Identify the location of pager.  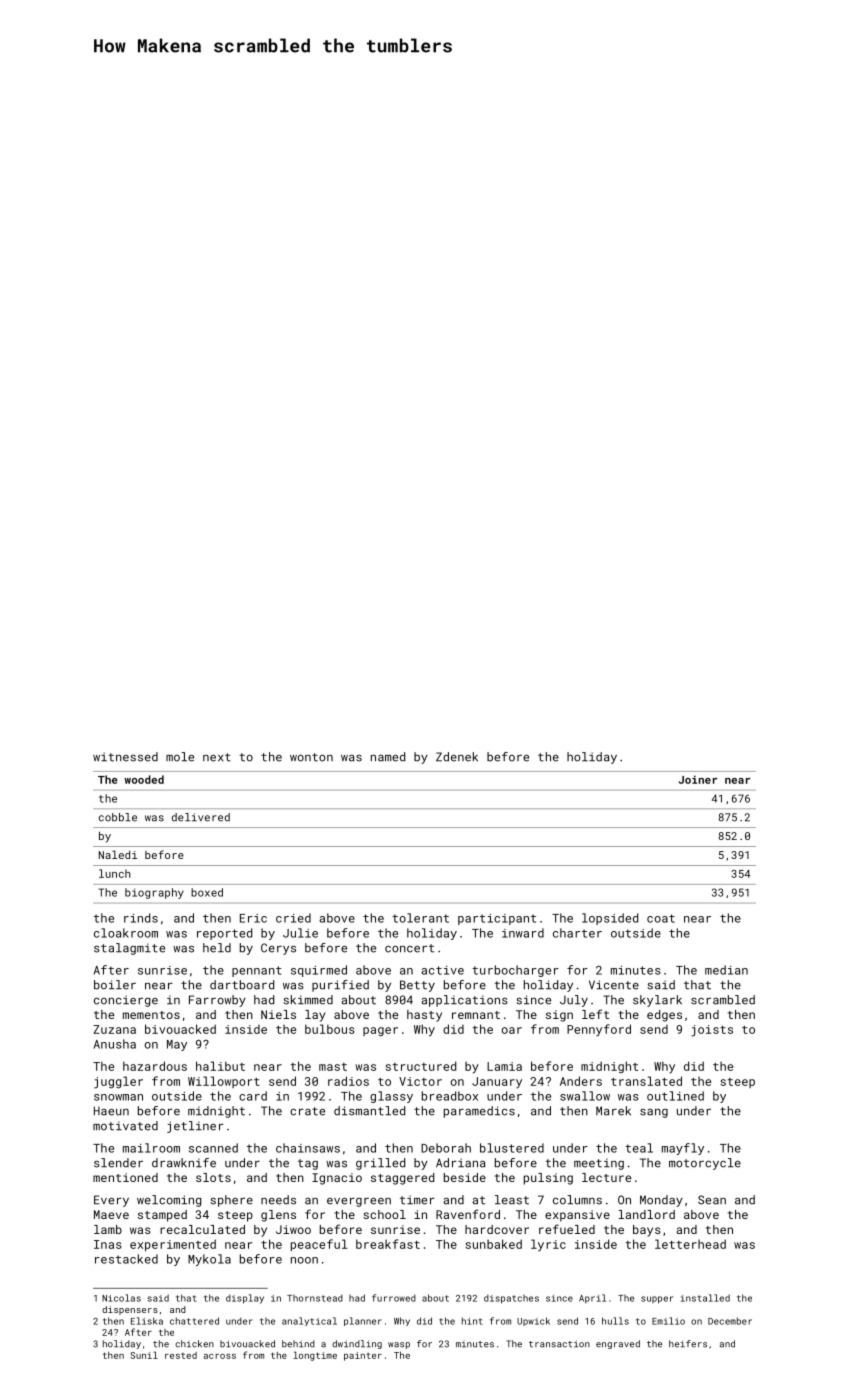
(380, 1031).
